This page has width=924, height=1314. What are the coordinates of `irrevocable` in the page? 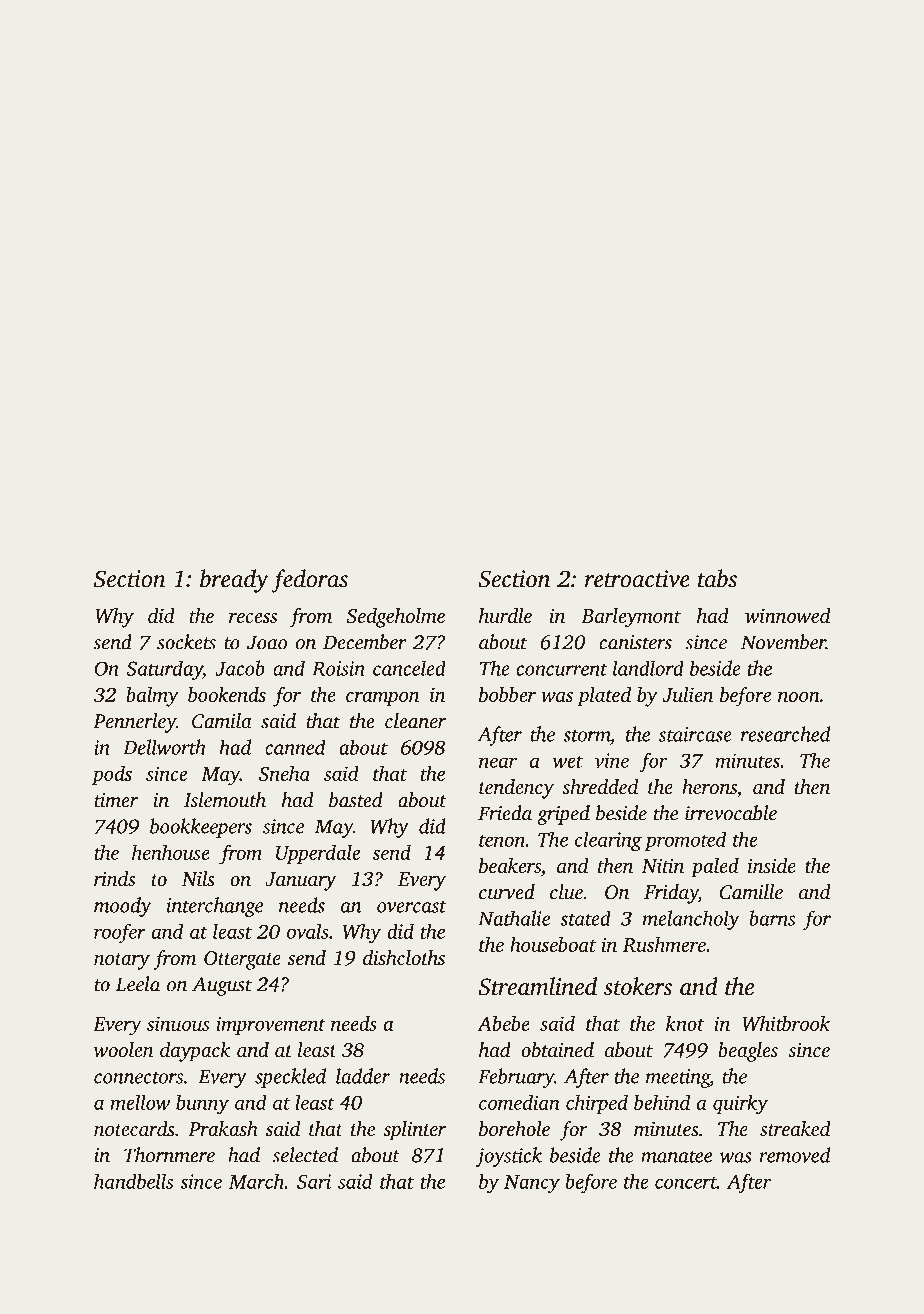 It's located at (731, 813).
